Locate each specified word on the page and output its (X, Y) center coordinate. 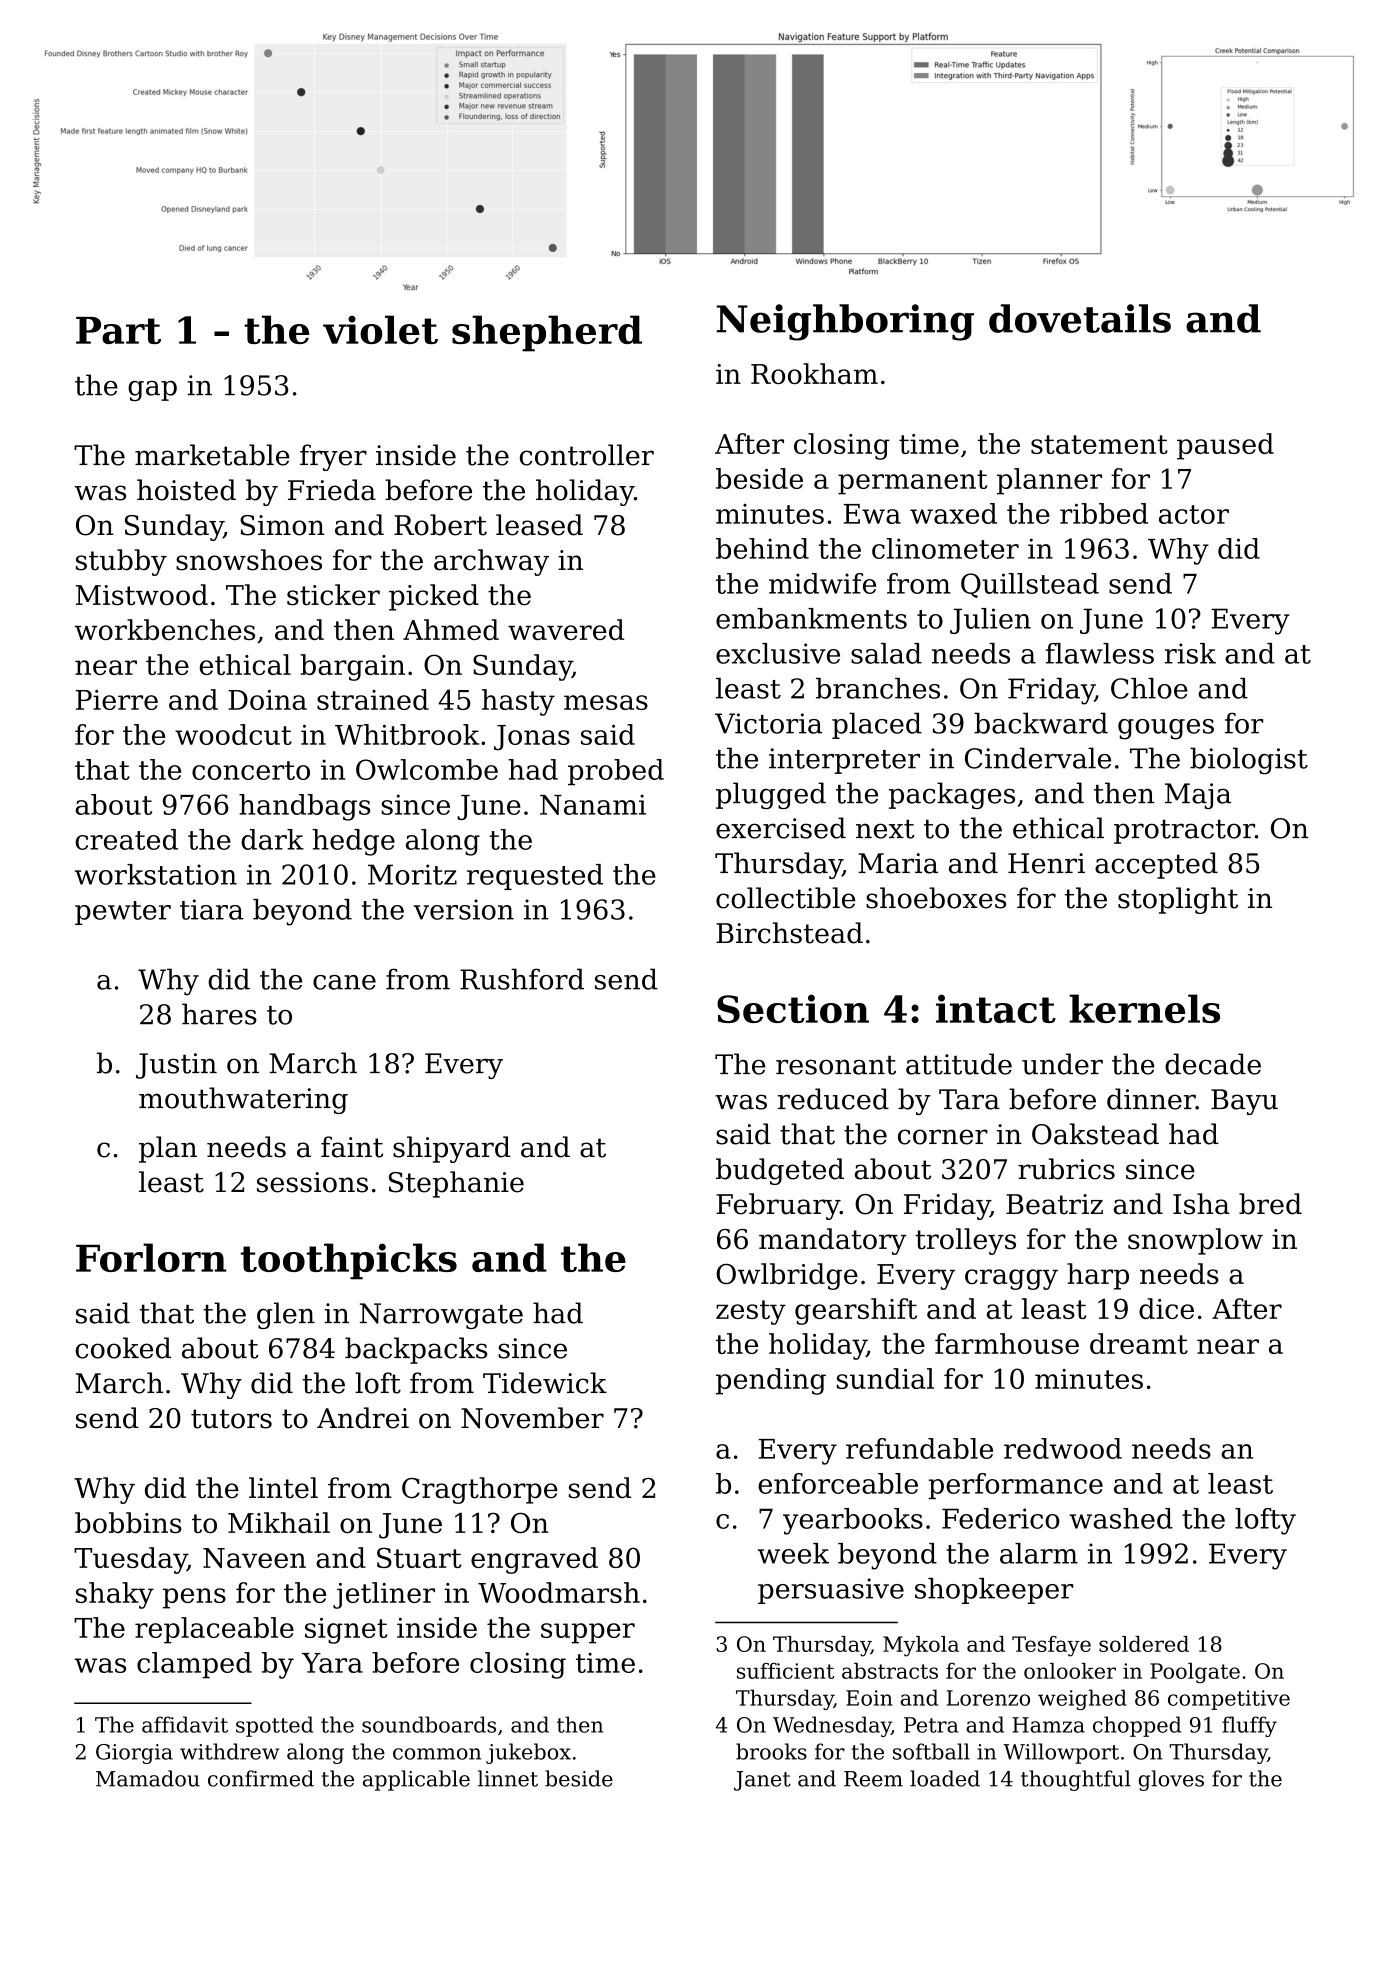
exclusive (778, 653)
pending (771, 1381)
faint (352, 1147)
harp (1098, 1276)
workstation (156, 874)
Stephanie (456, 1184)
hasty (518, 702)
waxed (953, 513)
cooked (123, 1348)
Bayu (1244, 1102)
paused (1225, 446)
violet (380, 329)
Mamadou (148, 1778)
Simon (282, 525)
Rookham (814, 373)
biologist (1249, 761)
